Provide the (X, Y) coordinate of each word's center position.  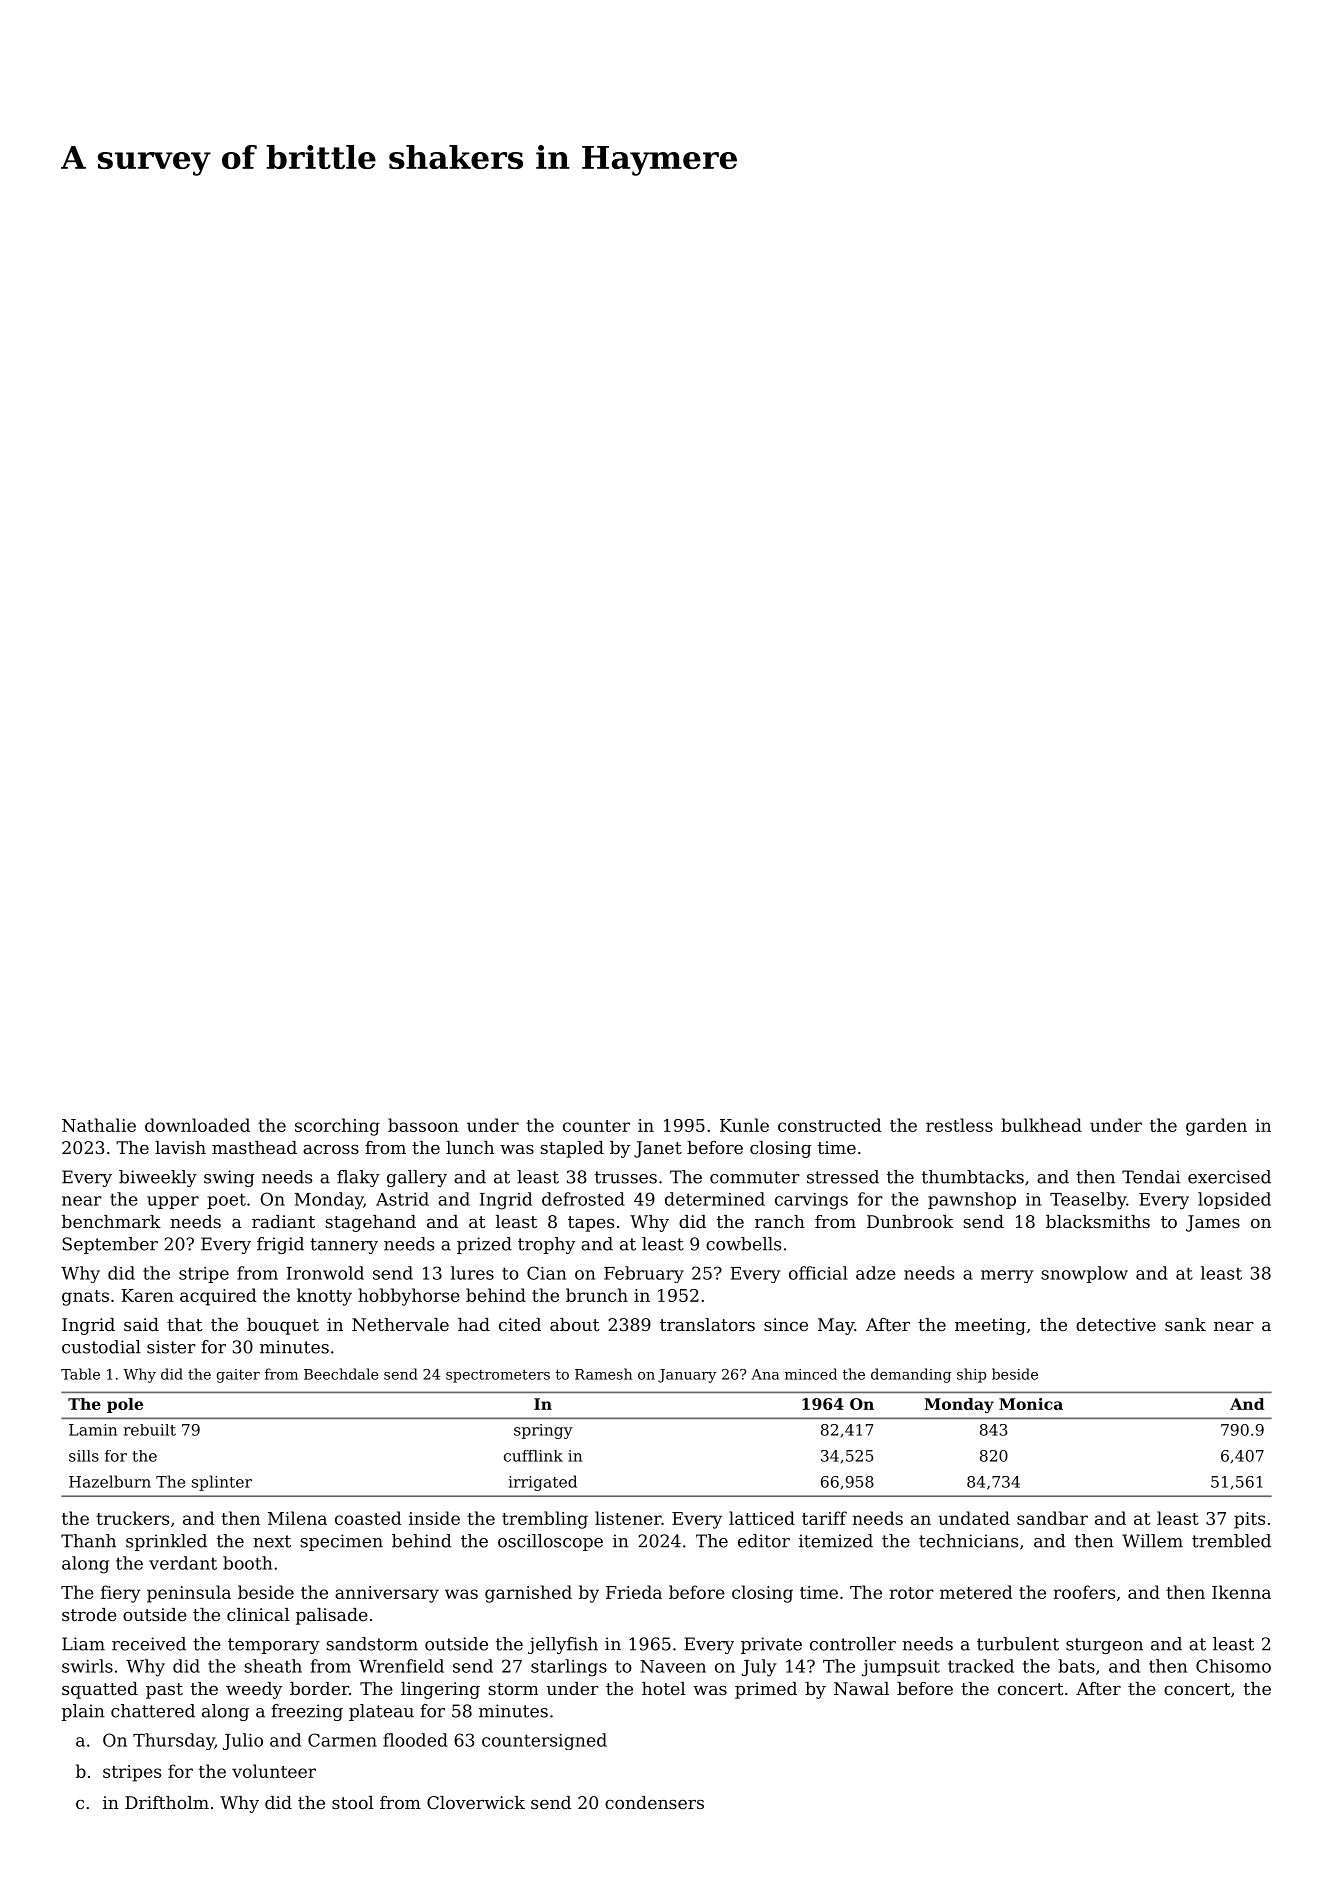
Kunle (744, 1125)
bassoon (423, 1125)
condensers (654, 1802)
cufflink (533, 1456)
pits (1249, 1520)
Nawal (861, 1688)
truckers (132, 1518)
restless (959, 1125)
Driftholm (167, 1802)
